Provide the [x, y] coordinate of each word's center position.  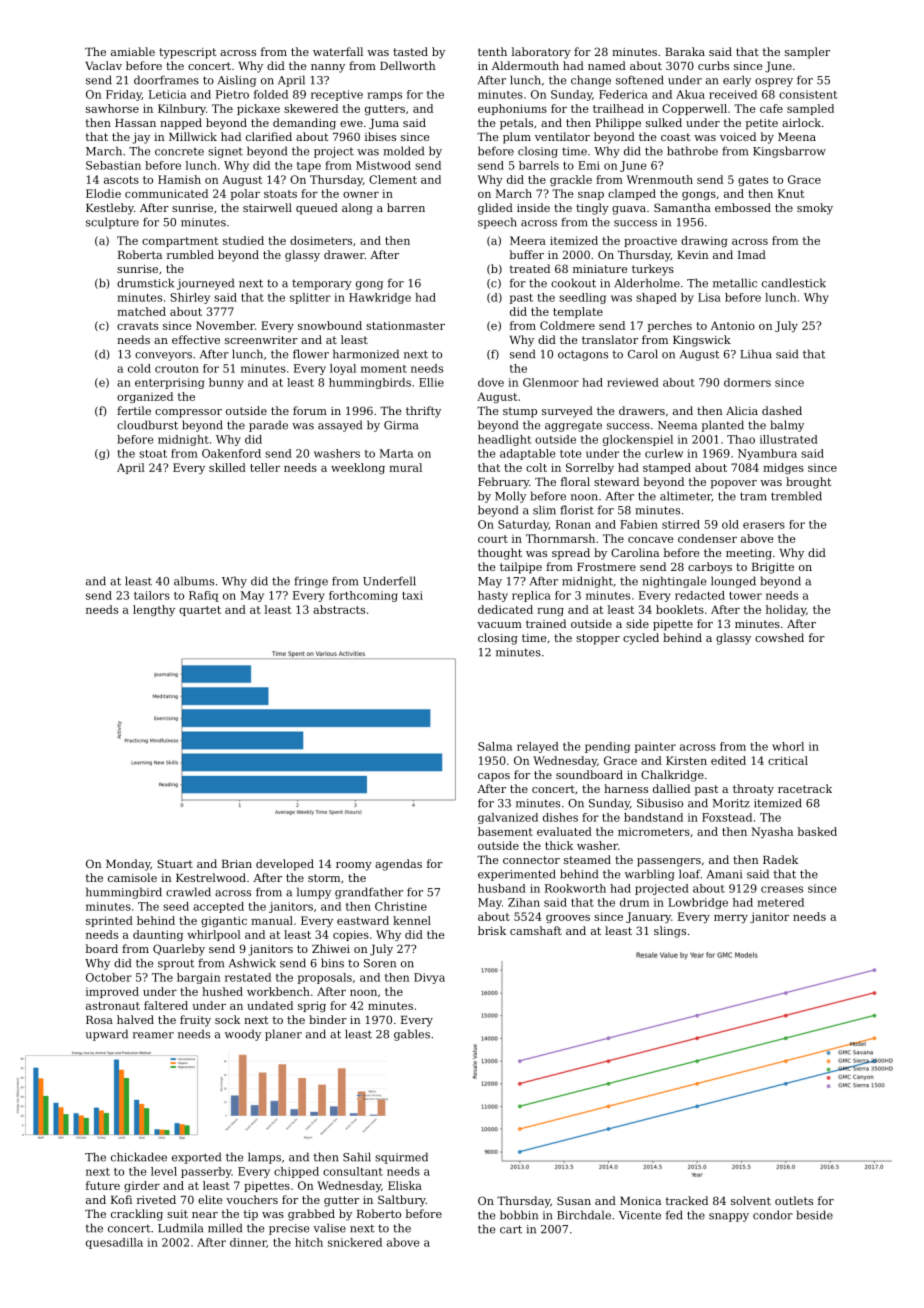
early [737, 81]
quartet [200, 611]
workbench [278, 991]
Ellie [431, 382]
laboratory [541, 53]
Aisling [237, 81]
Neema [677, 425]
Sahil [357, 1157]
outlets [794, 1200]
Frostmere [606, 567]
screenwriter [261, 340]
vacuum [499, 625]
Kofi [121, 1199]
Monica [640, 1201]
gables [412, 1035]
